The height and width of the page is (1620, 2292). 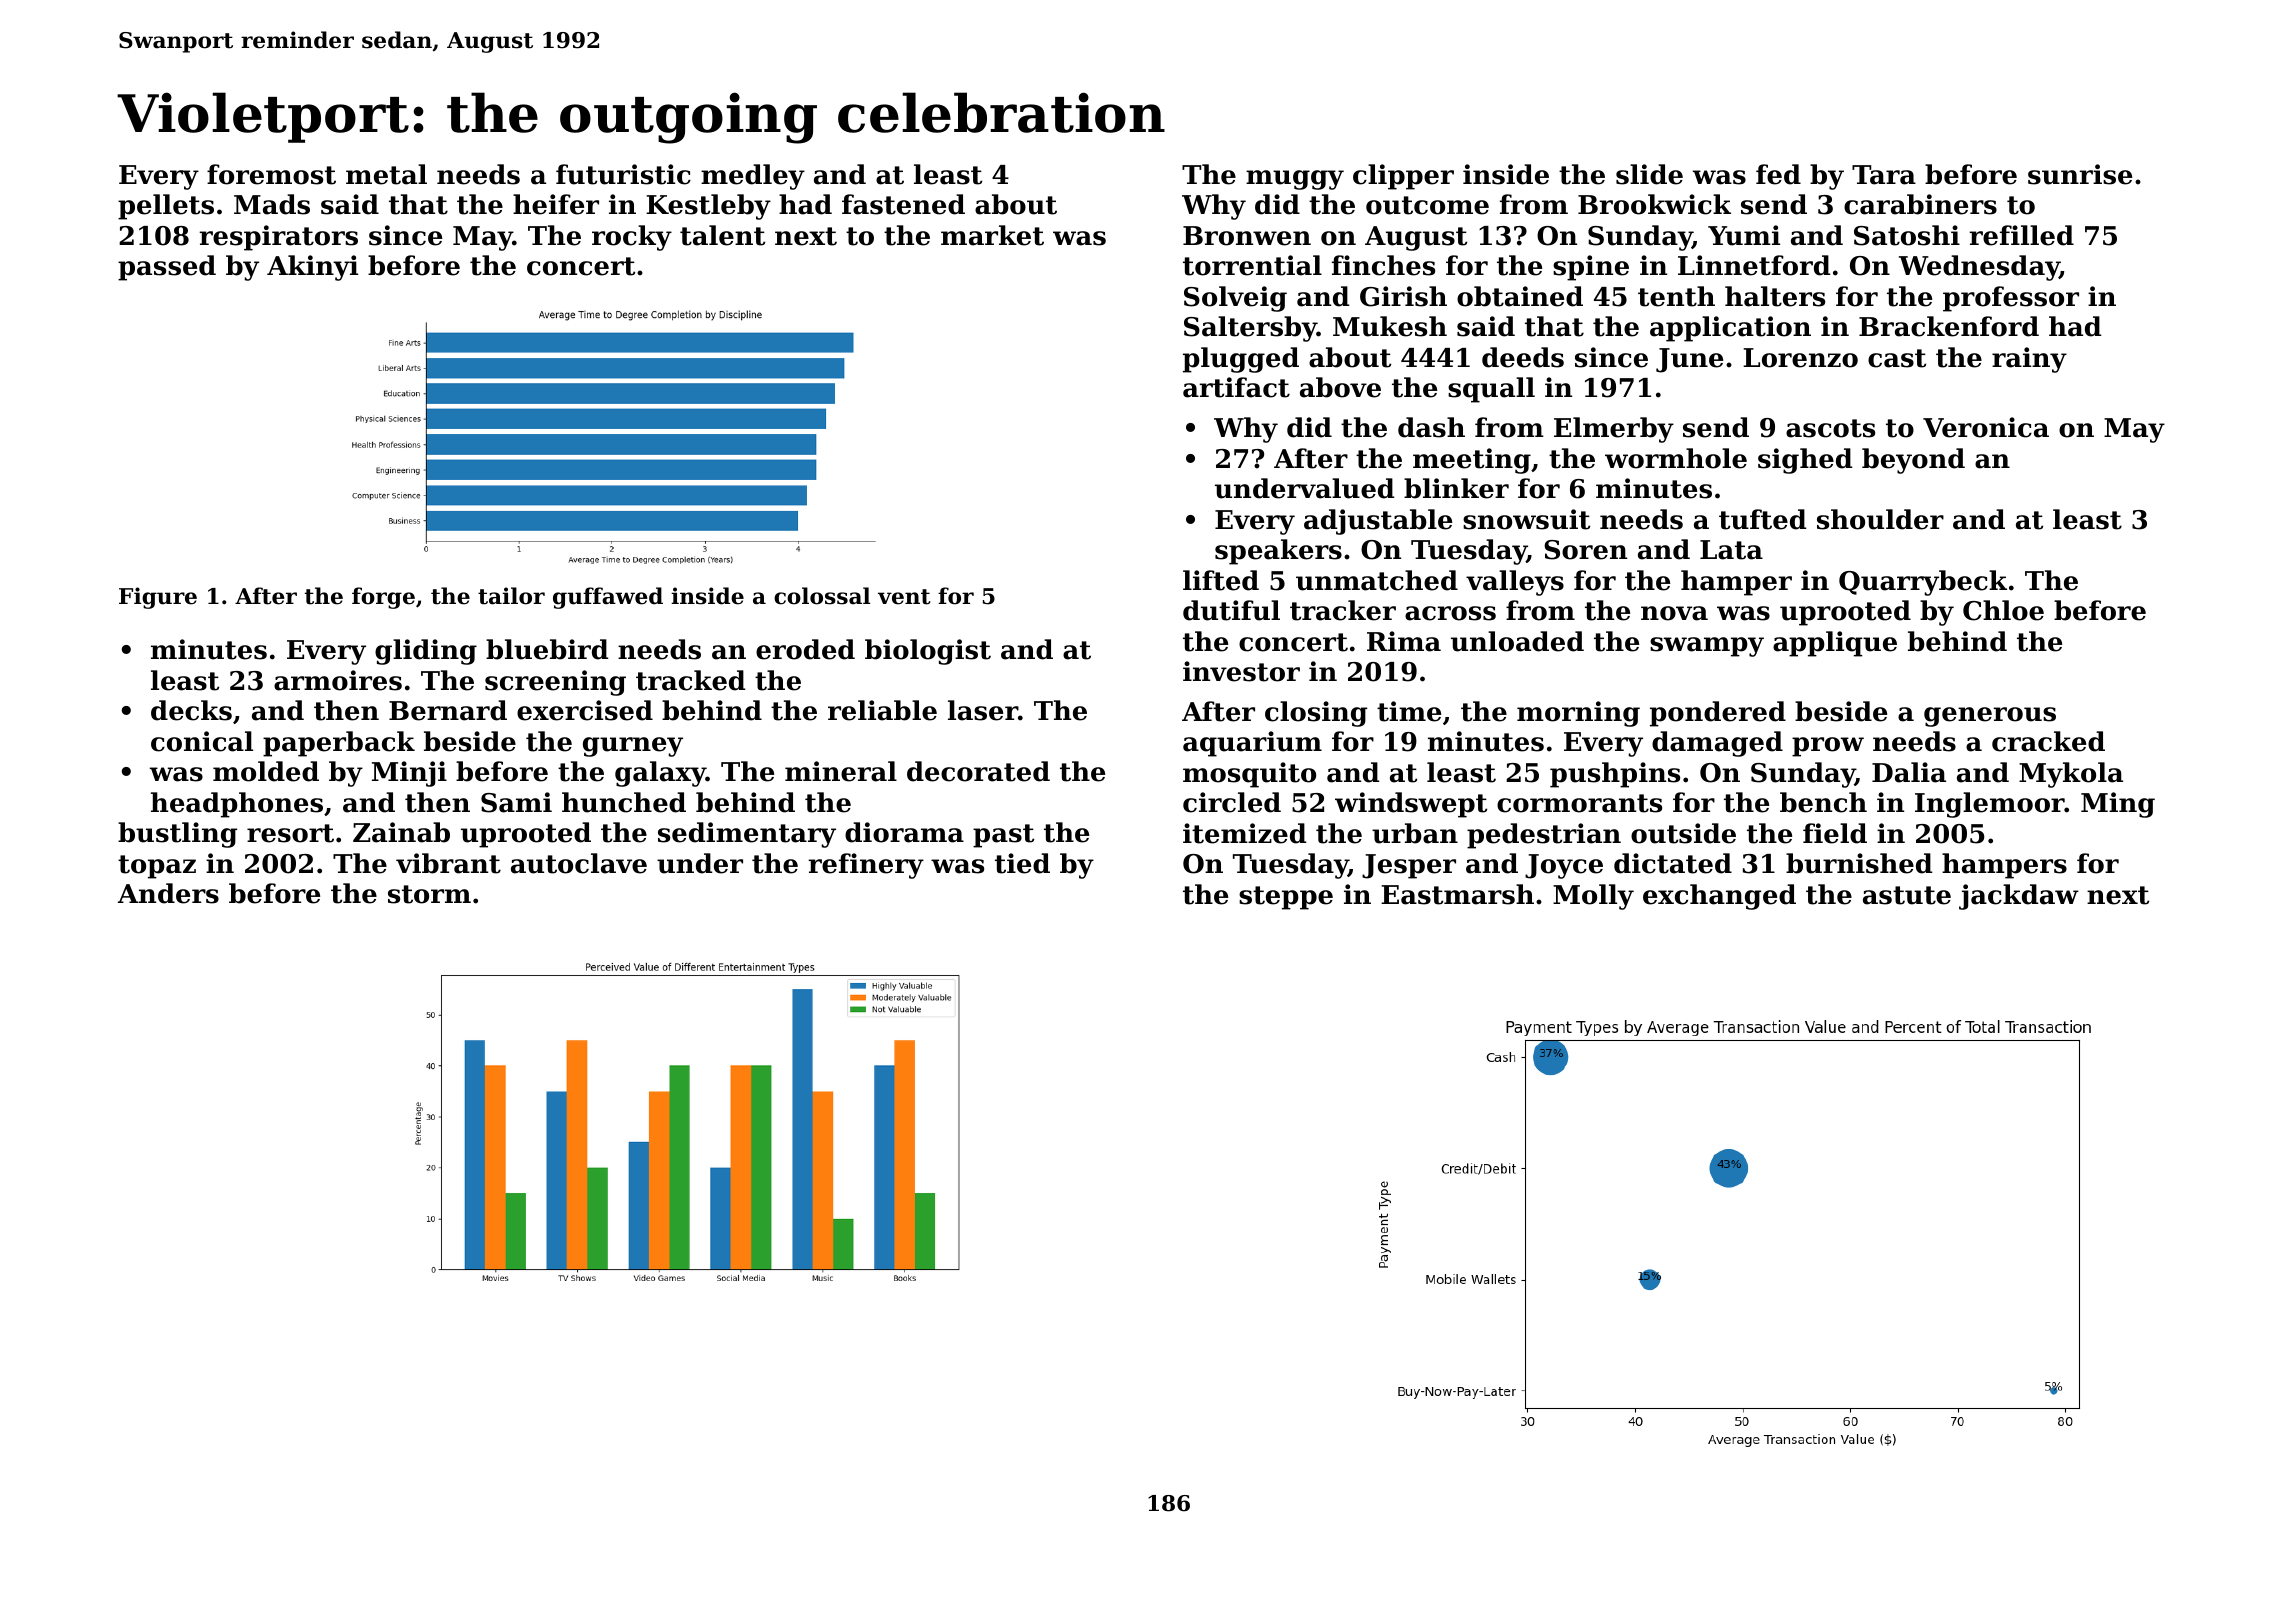 What do you see at coordinates (1526, 519) in the page?
I see `snowsuit` at bounding box center [1526, 519].
